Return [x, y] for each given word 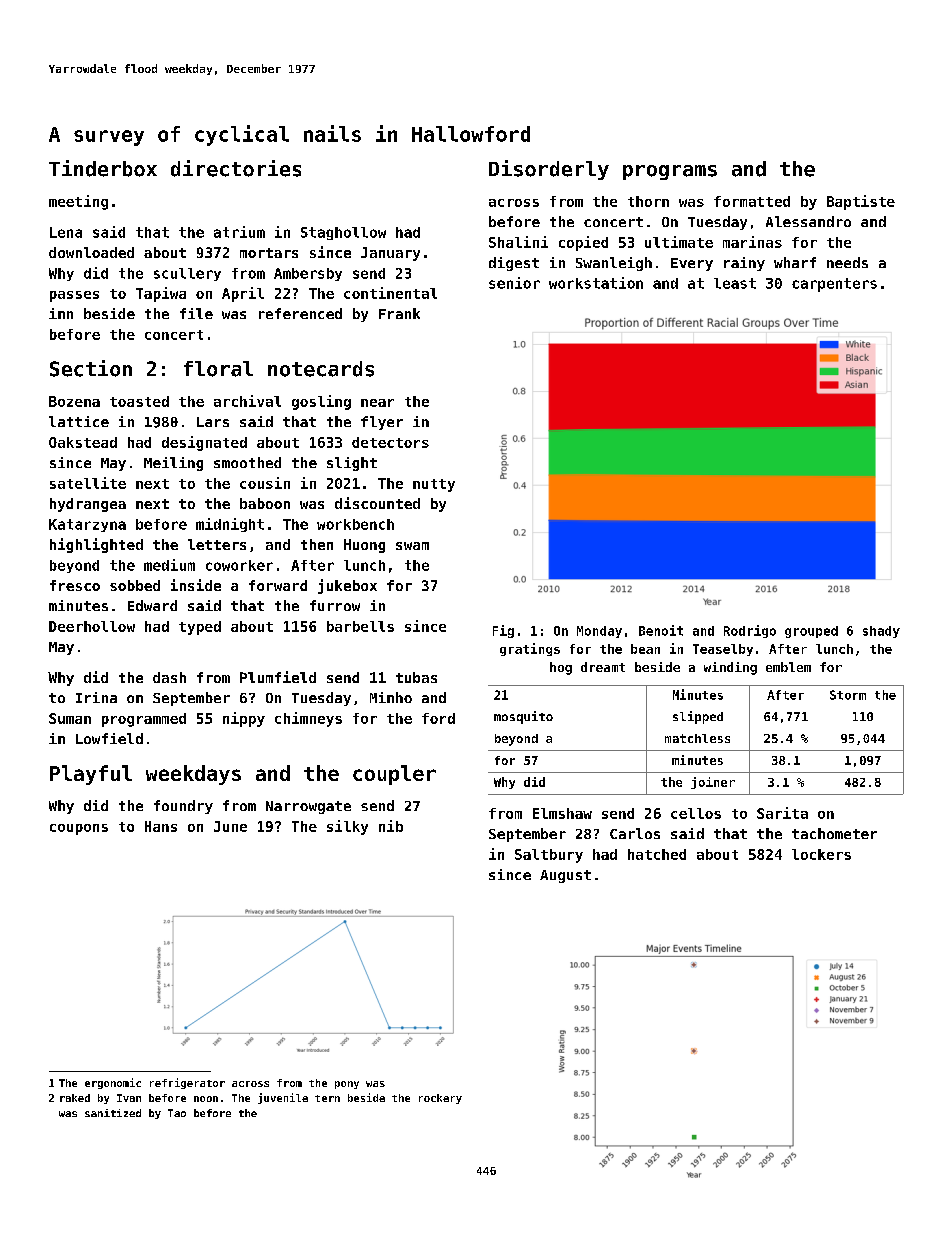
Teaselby [723, 650]
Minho [391, 697]
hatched [657, 854]
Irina [96, 697]
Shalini [518, 242]
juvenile [283, 1098]
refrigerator [187, 1083]
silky [347, 827]
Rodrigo [750, 631]
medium [169, 565]
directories [236, 168]
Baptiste [861, 202]
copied [583, 243]
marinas [752, 242]
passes [74, 296]
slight [352, 464]
